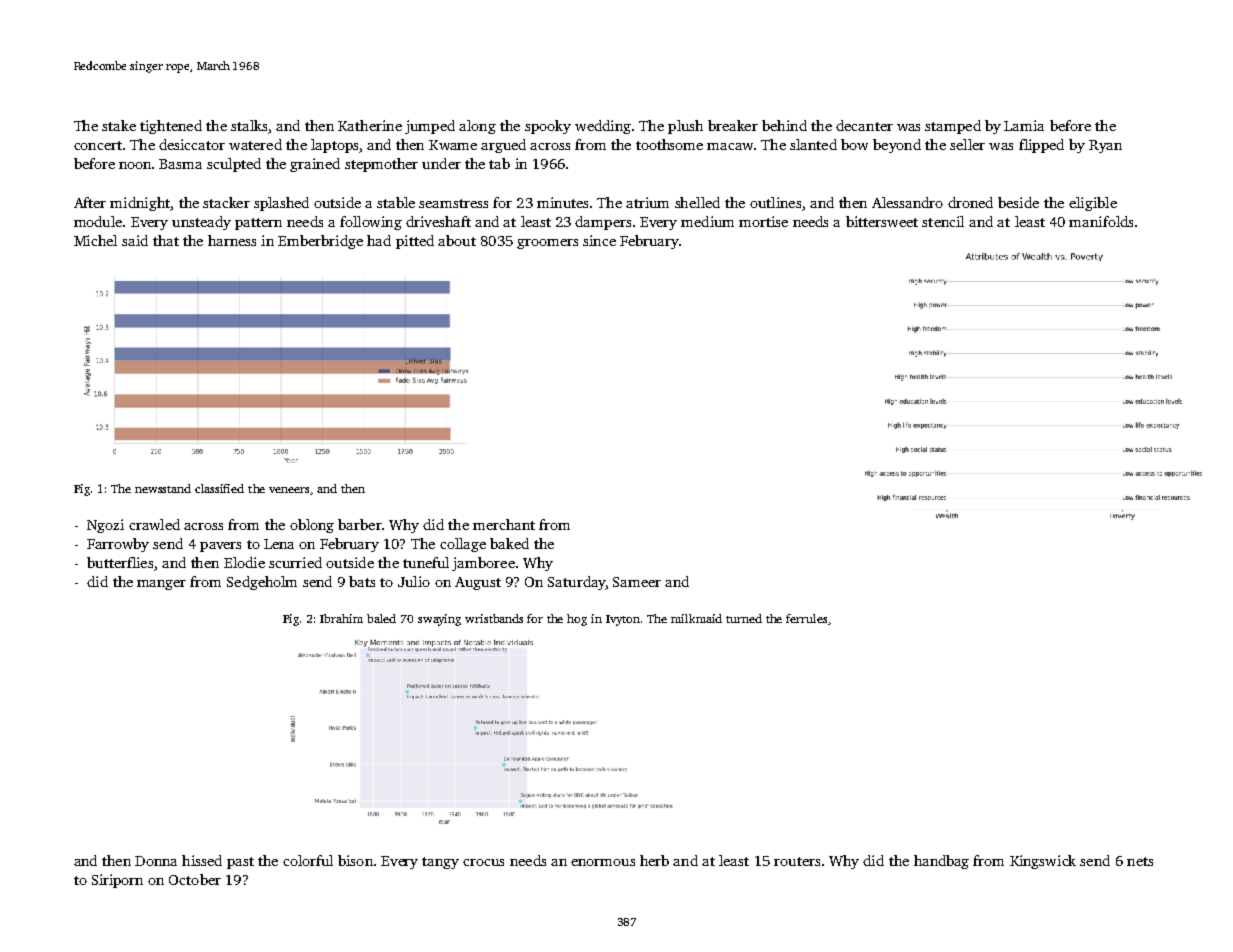 Image resolution: width=1233 pixels, height=952 pixels. Describe the element at coordinates (289, 490) in the screenshot. I see `veneers` at that location.
